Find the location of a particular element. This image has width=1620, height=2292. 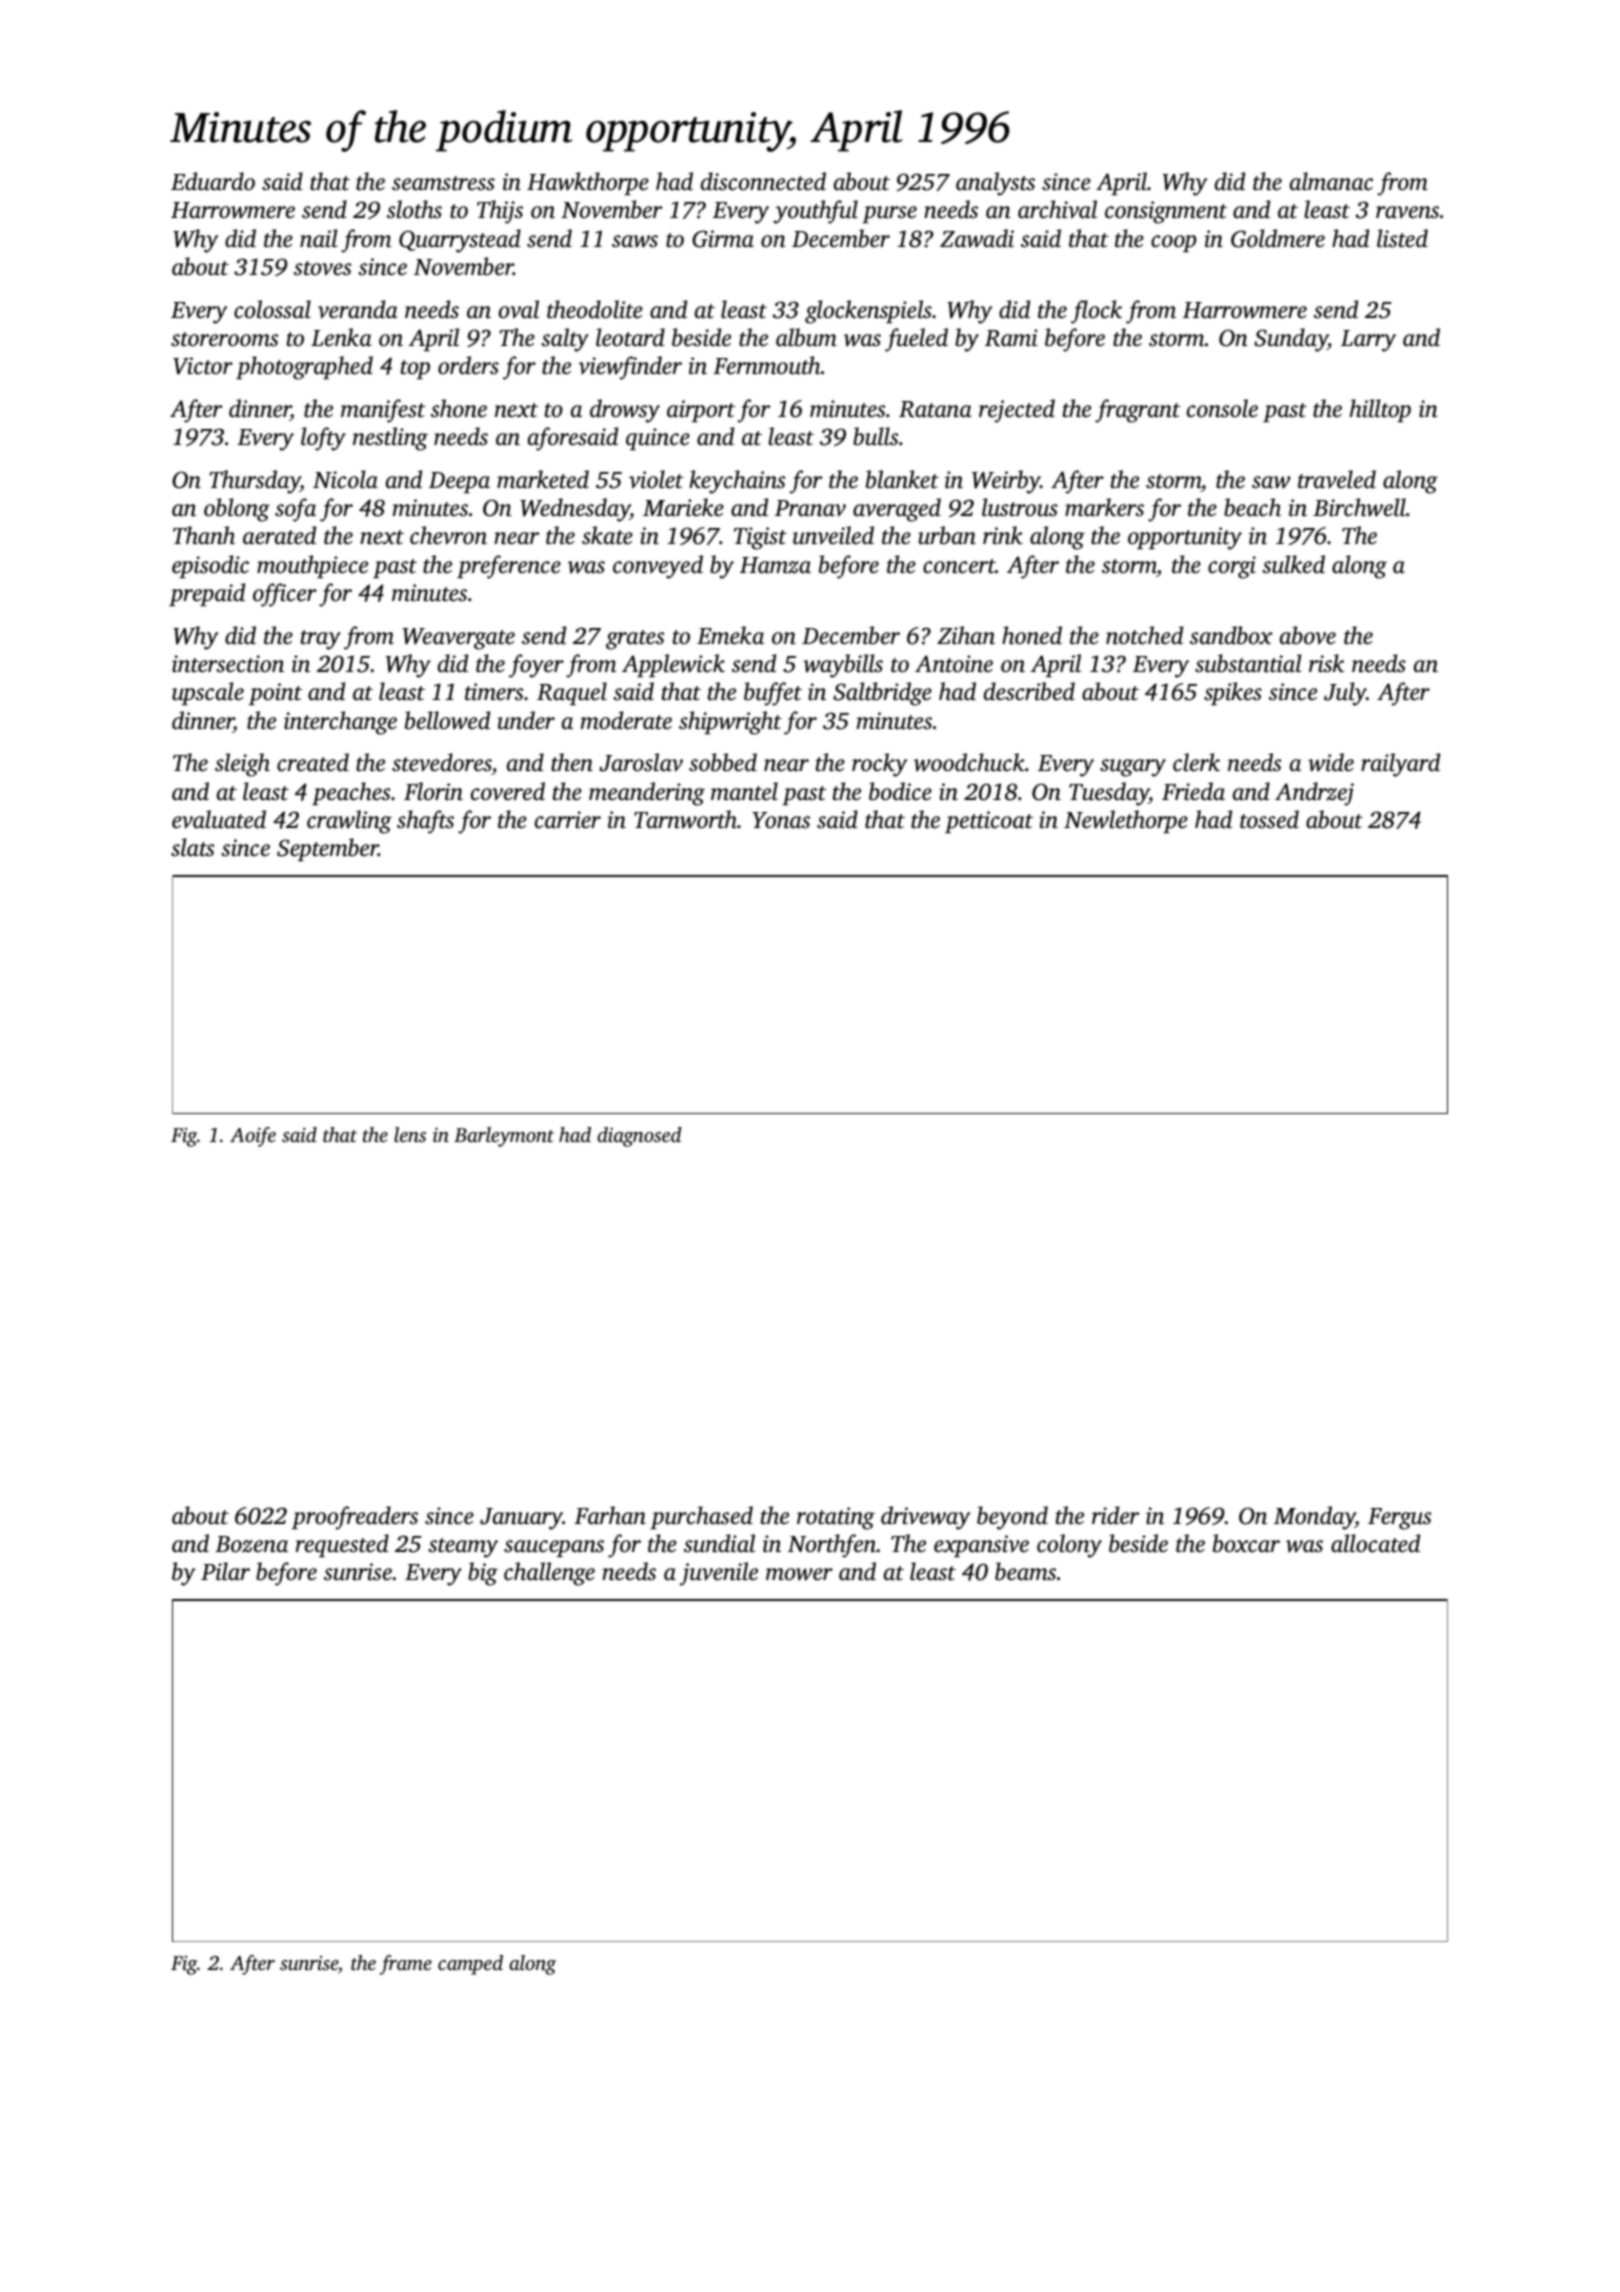

sulked is located at coordinates (1293, 564).
